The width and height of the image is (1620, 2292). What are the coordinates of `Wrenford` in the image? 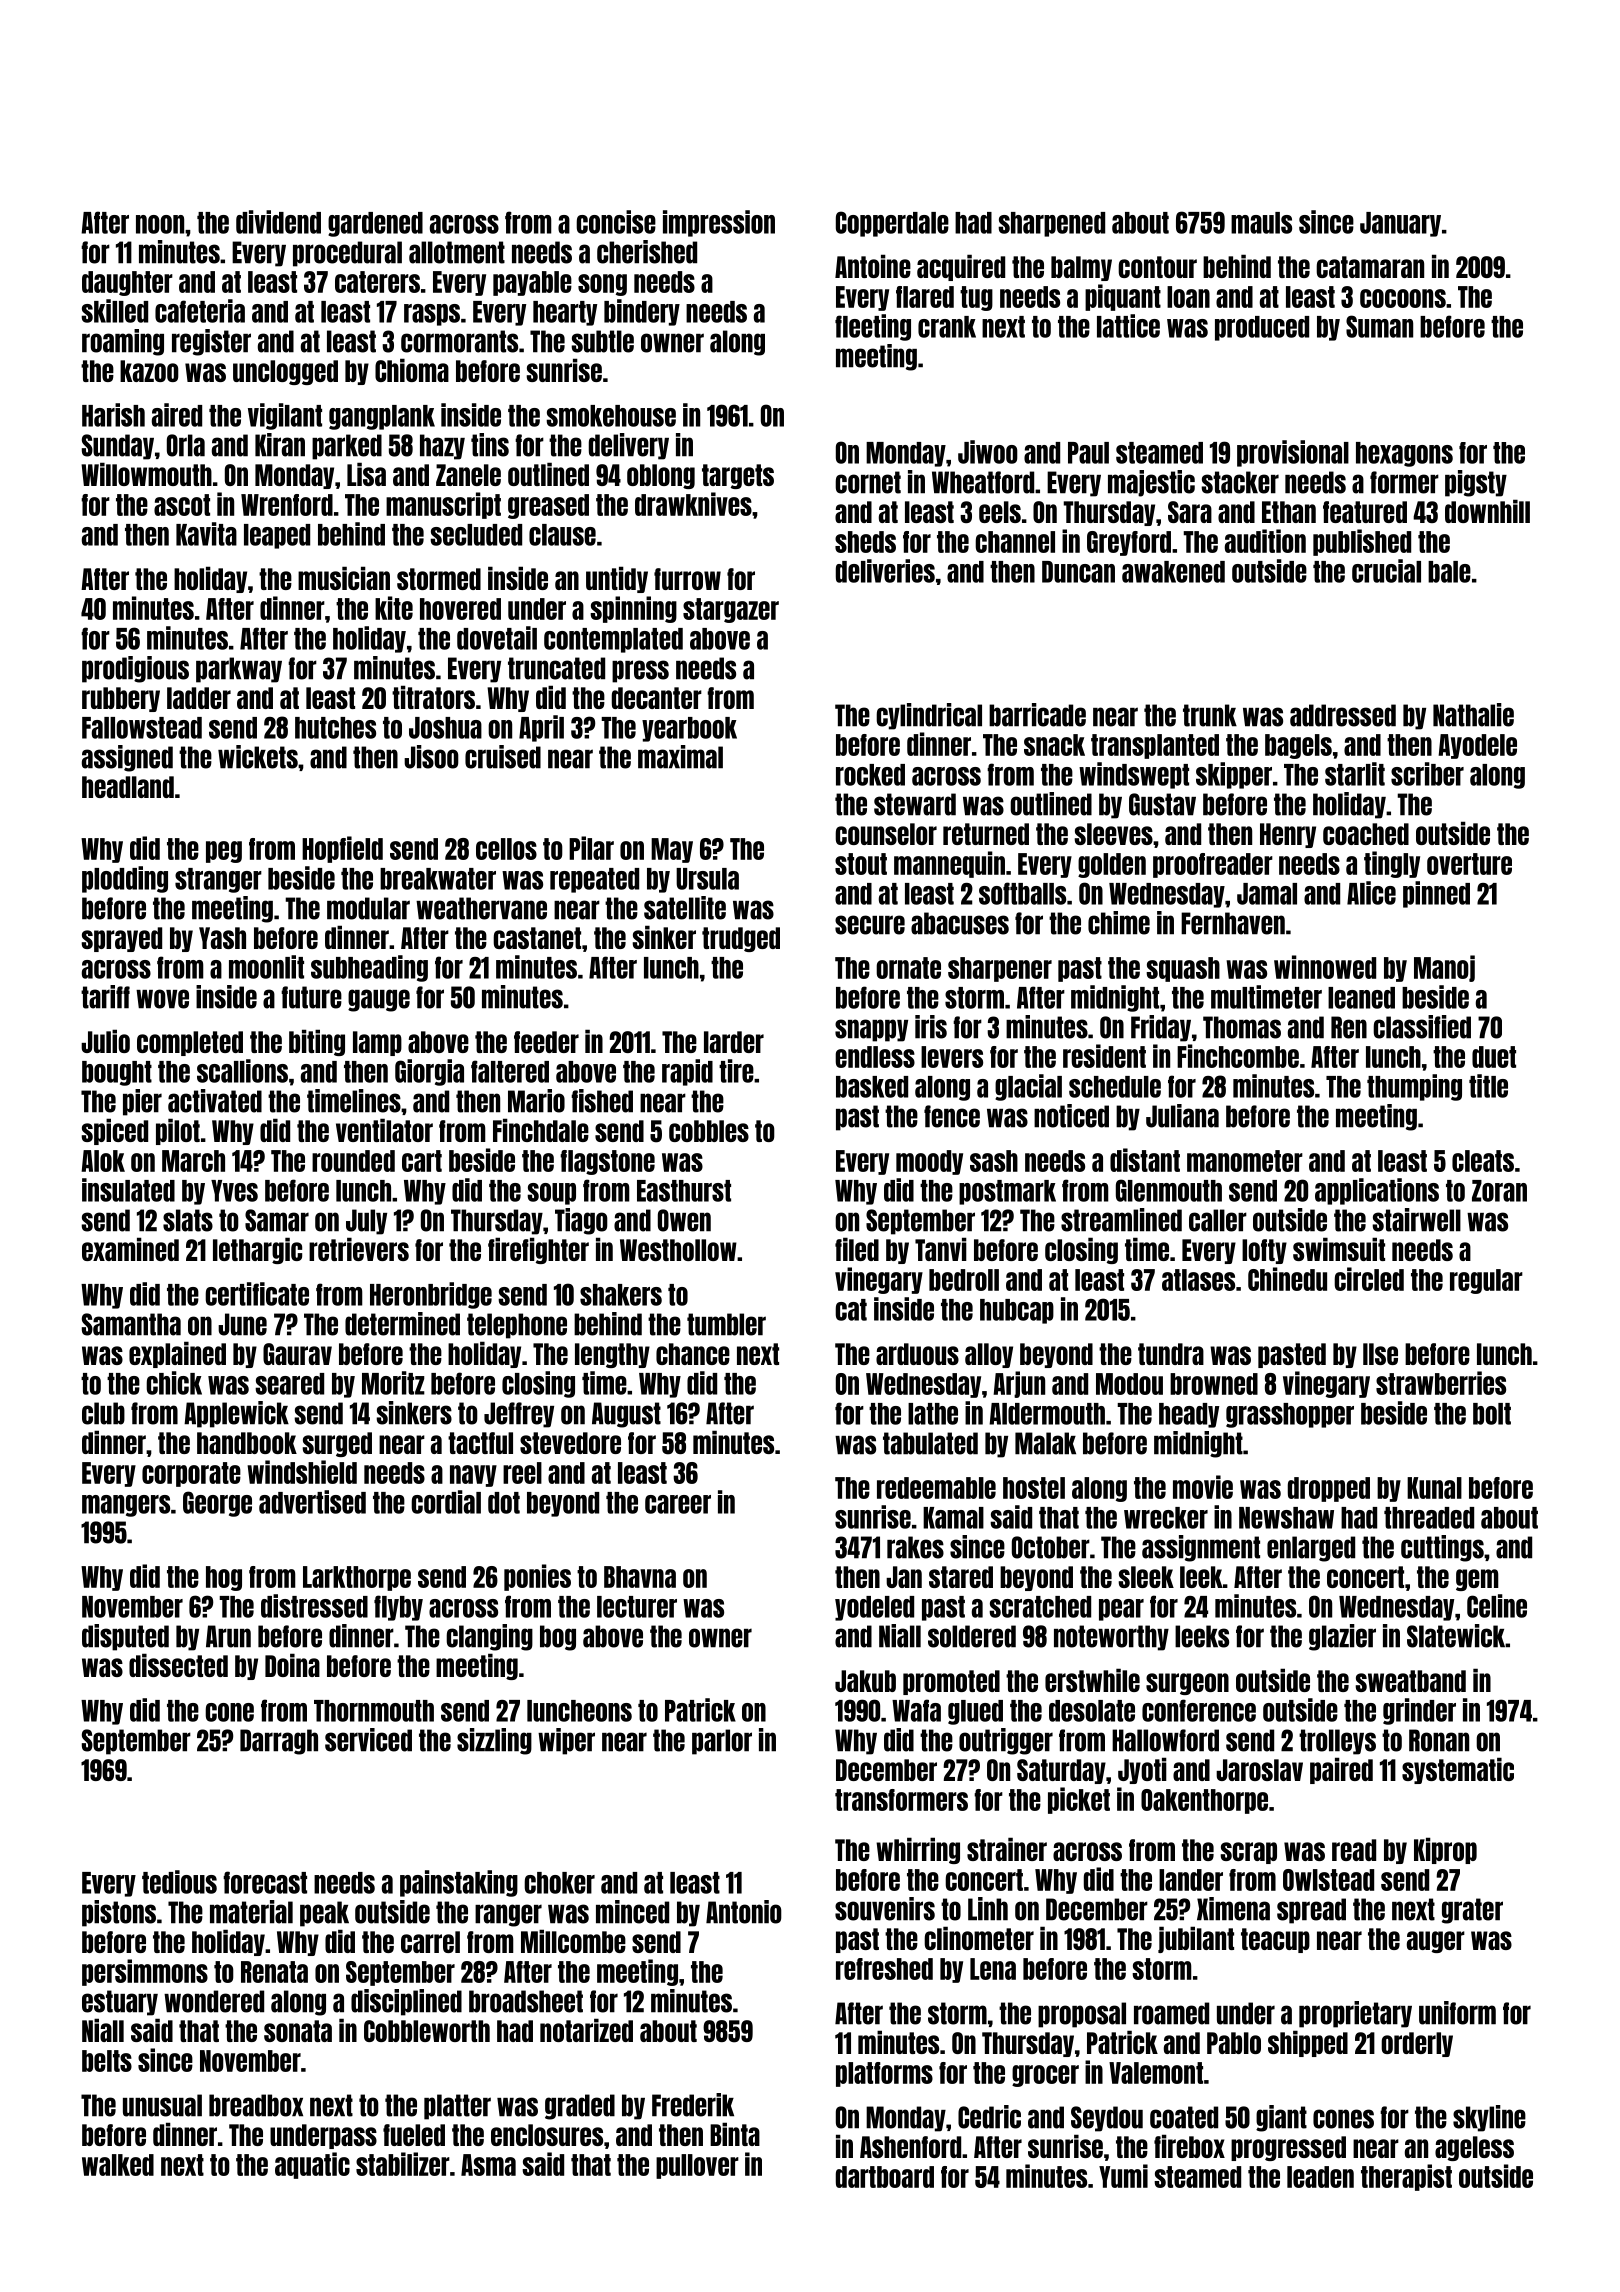 It's located at (287, 505).
